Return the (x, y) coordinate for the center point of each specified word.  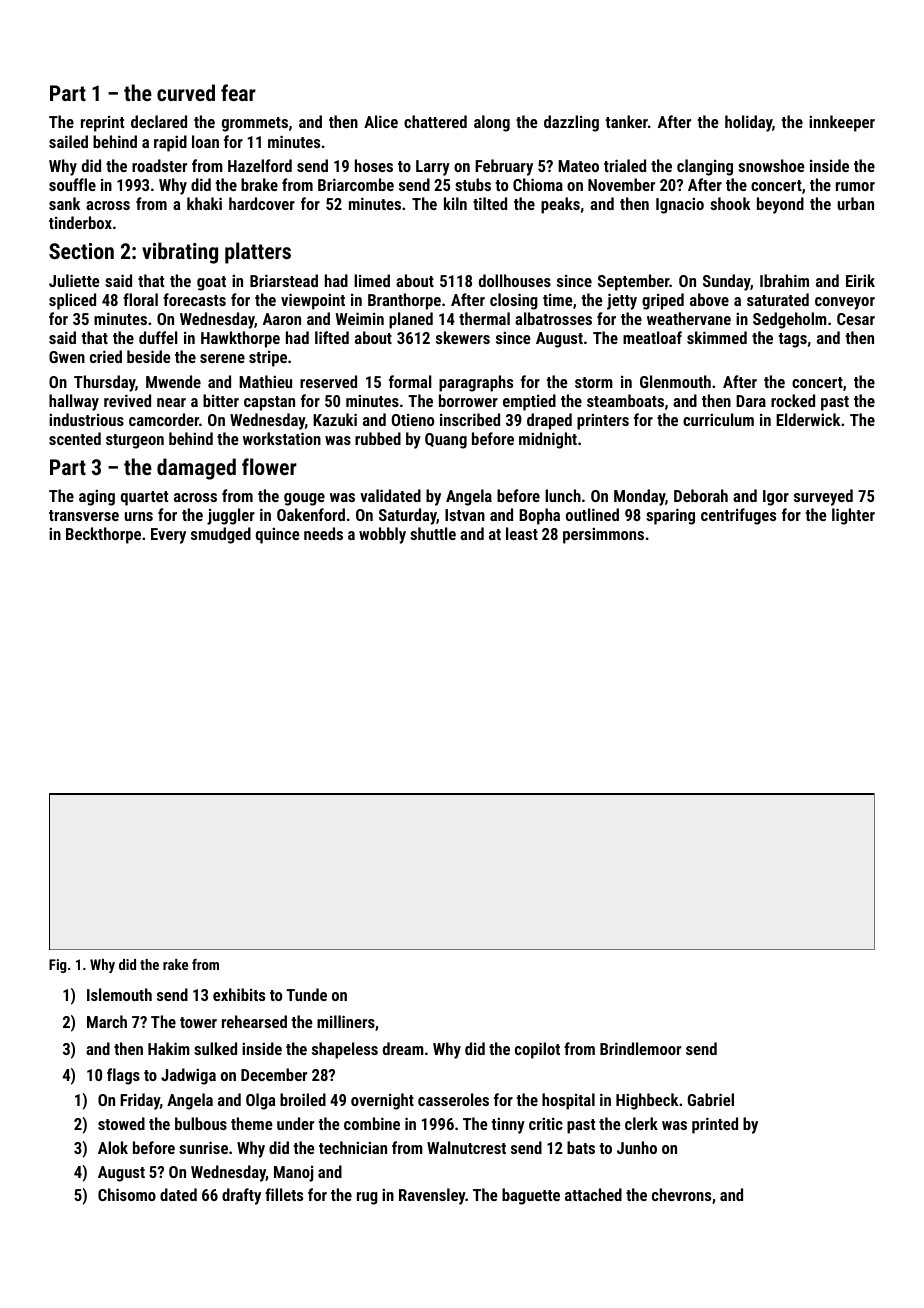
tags (792, 340)
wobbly (382, 535)
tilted (490, 203)
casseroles (453, 1099)
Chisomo (127, 1194)
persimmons (603, 535)
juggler (231, 516)
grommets (255, 124)
